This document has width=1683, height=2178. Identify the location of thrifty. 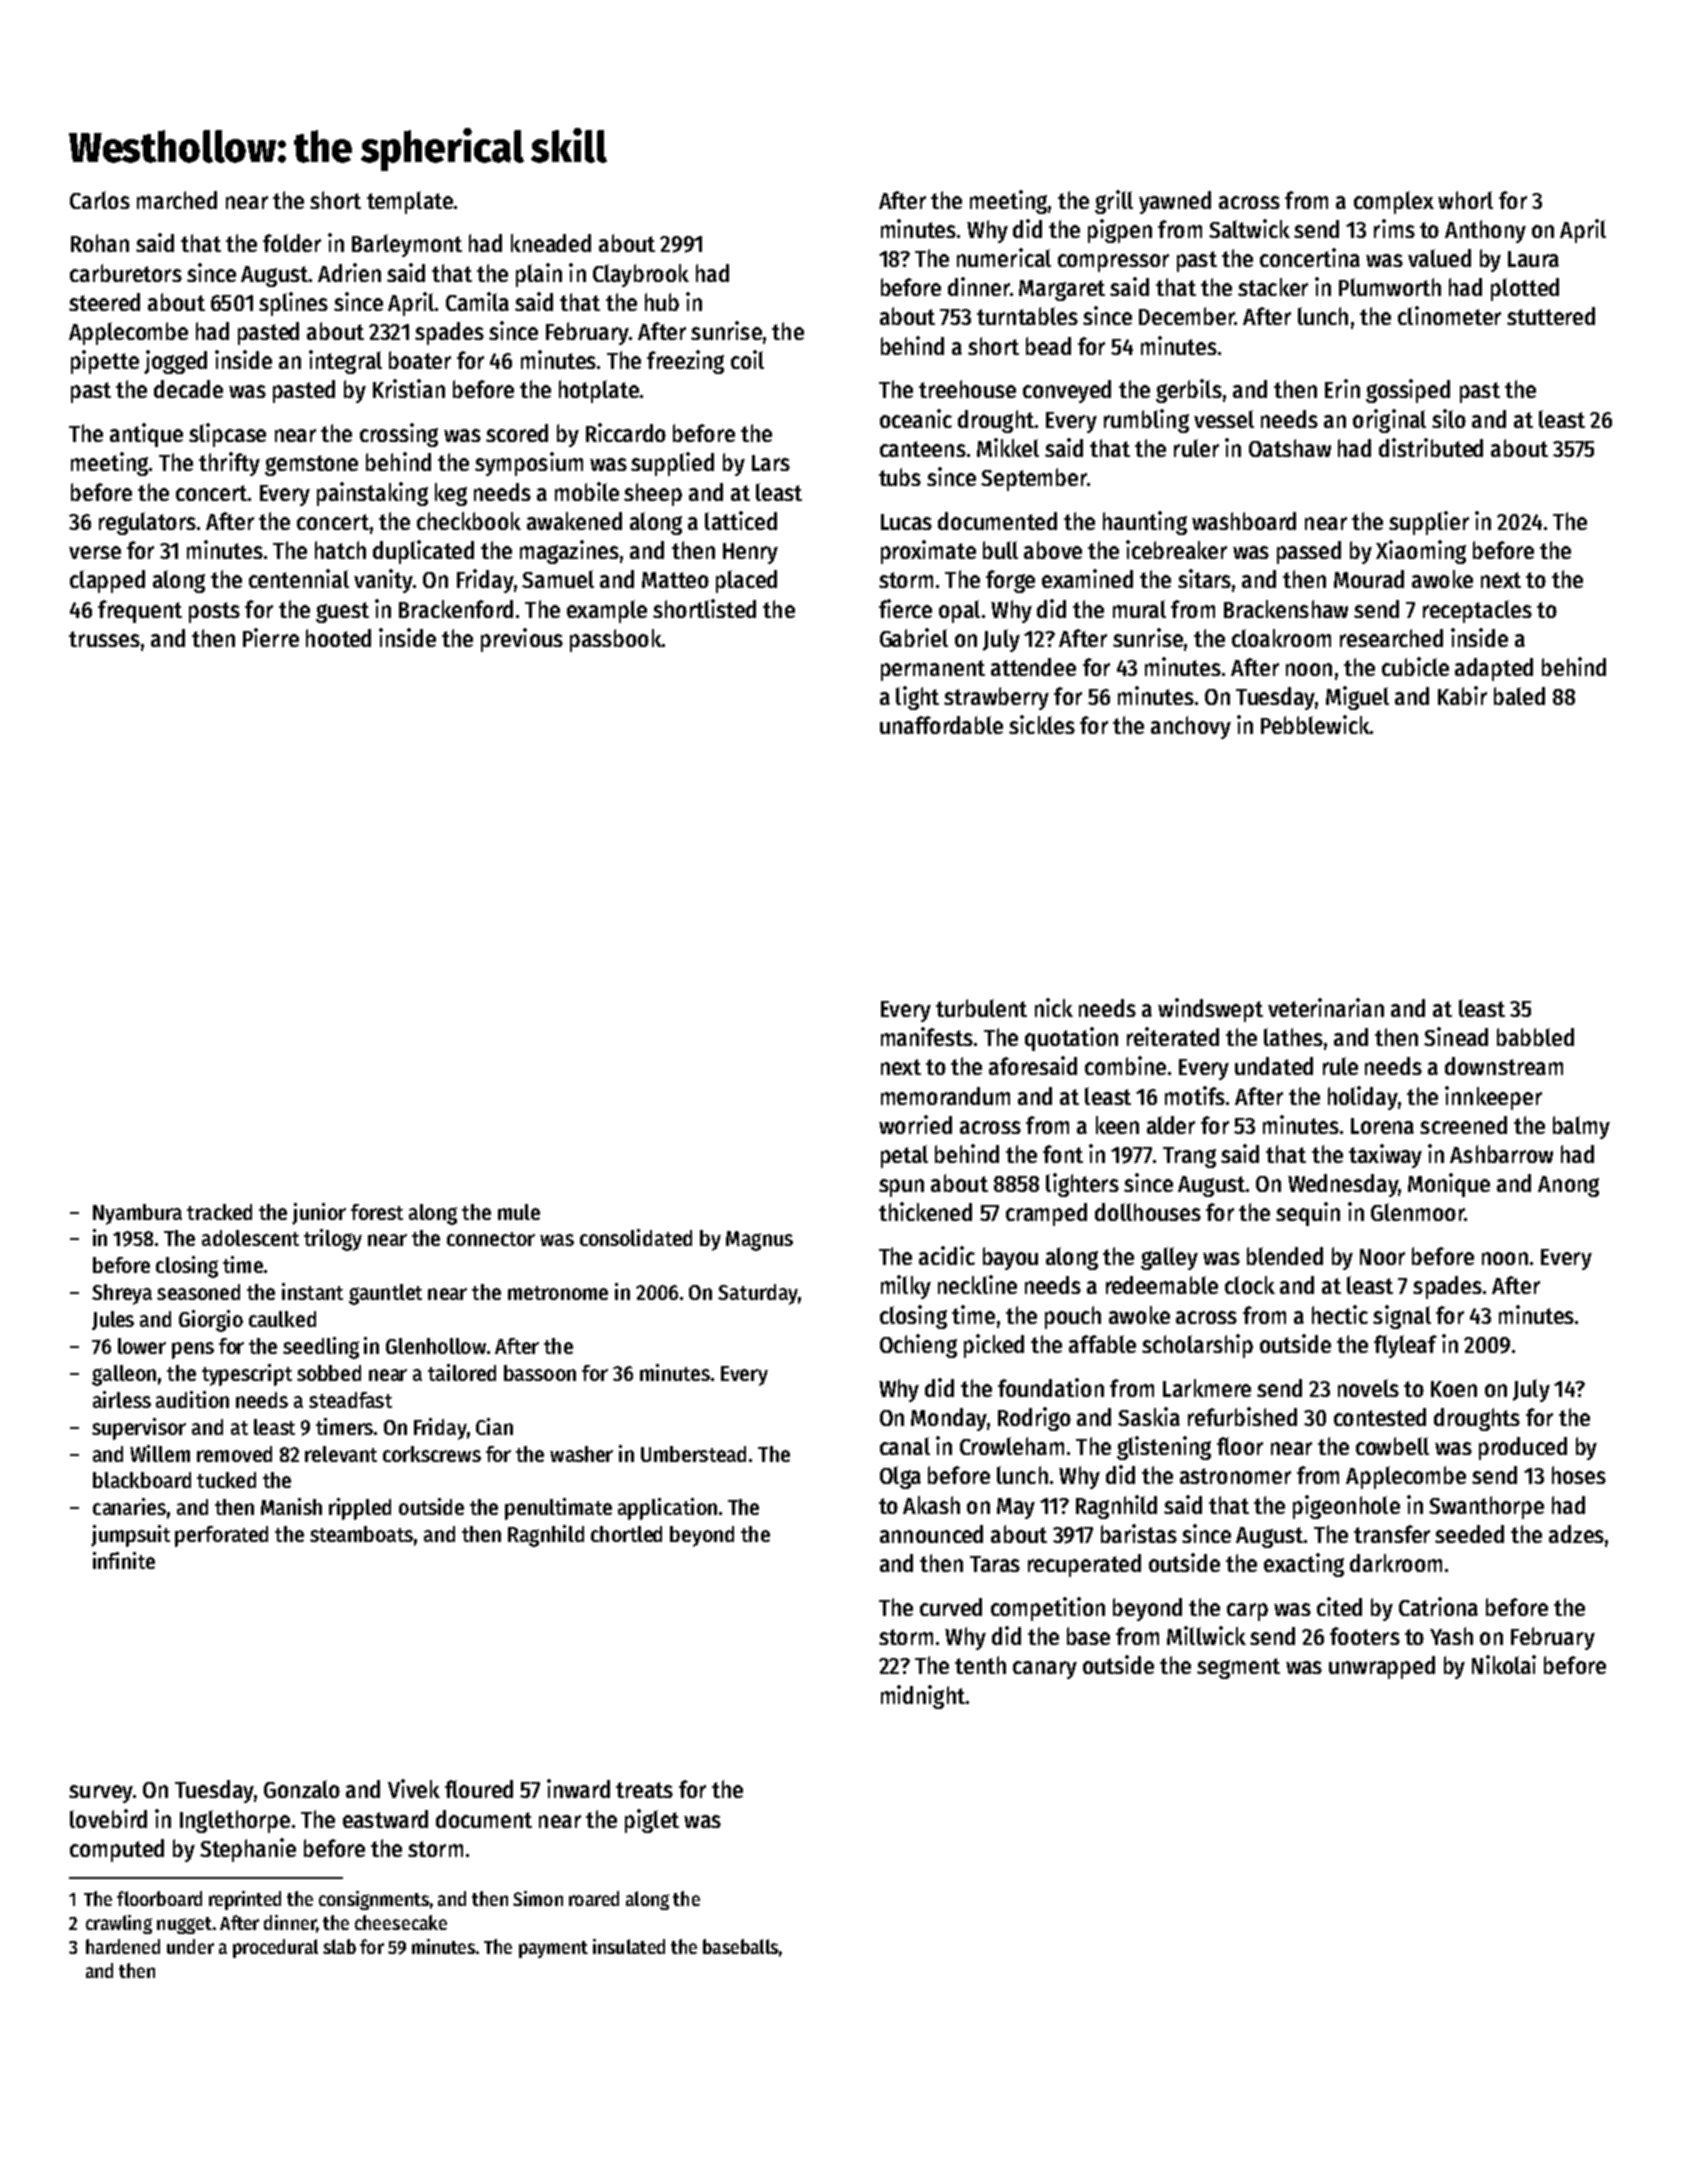
(229, 464).
